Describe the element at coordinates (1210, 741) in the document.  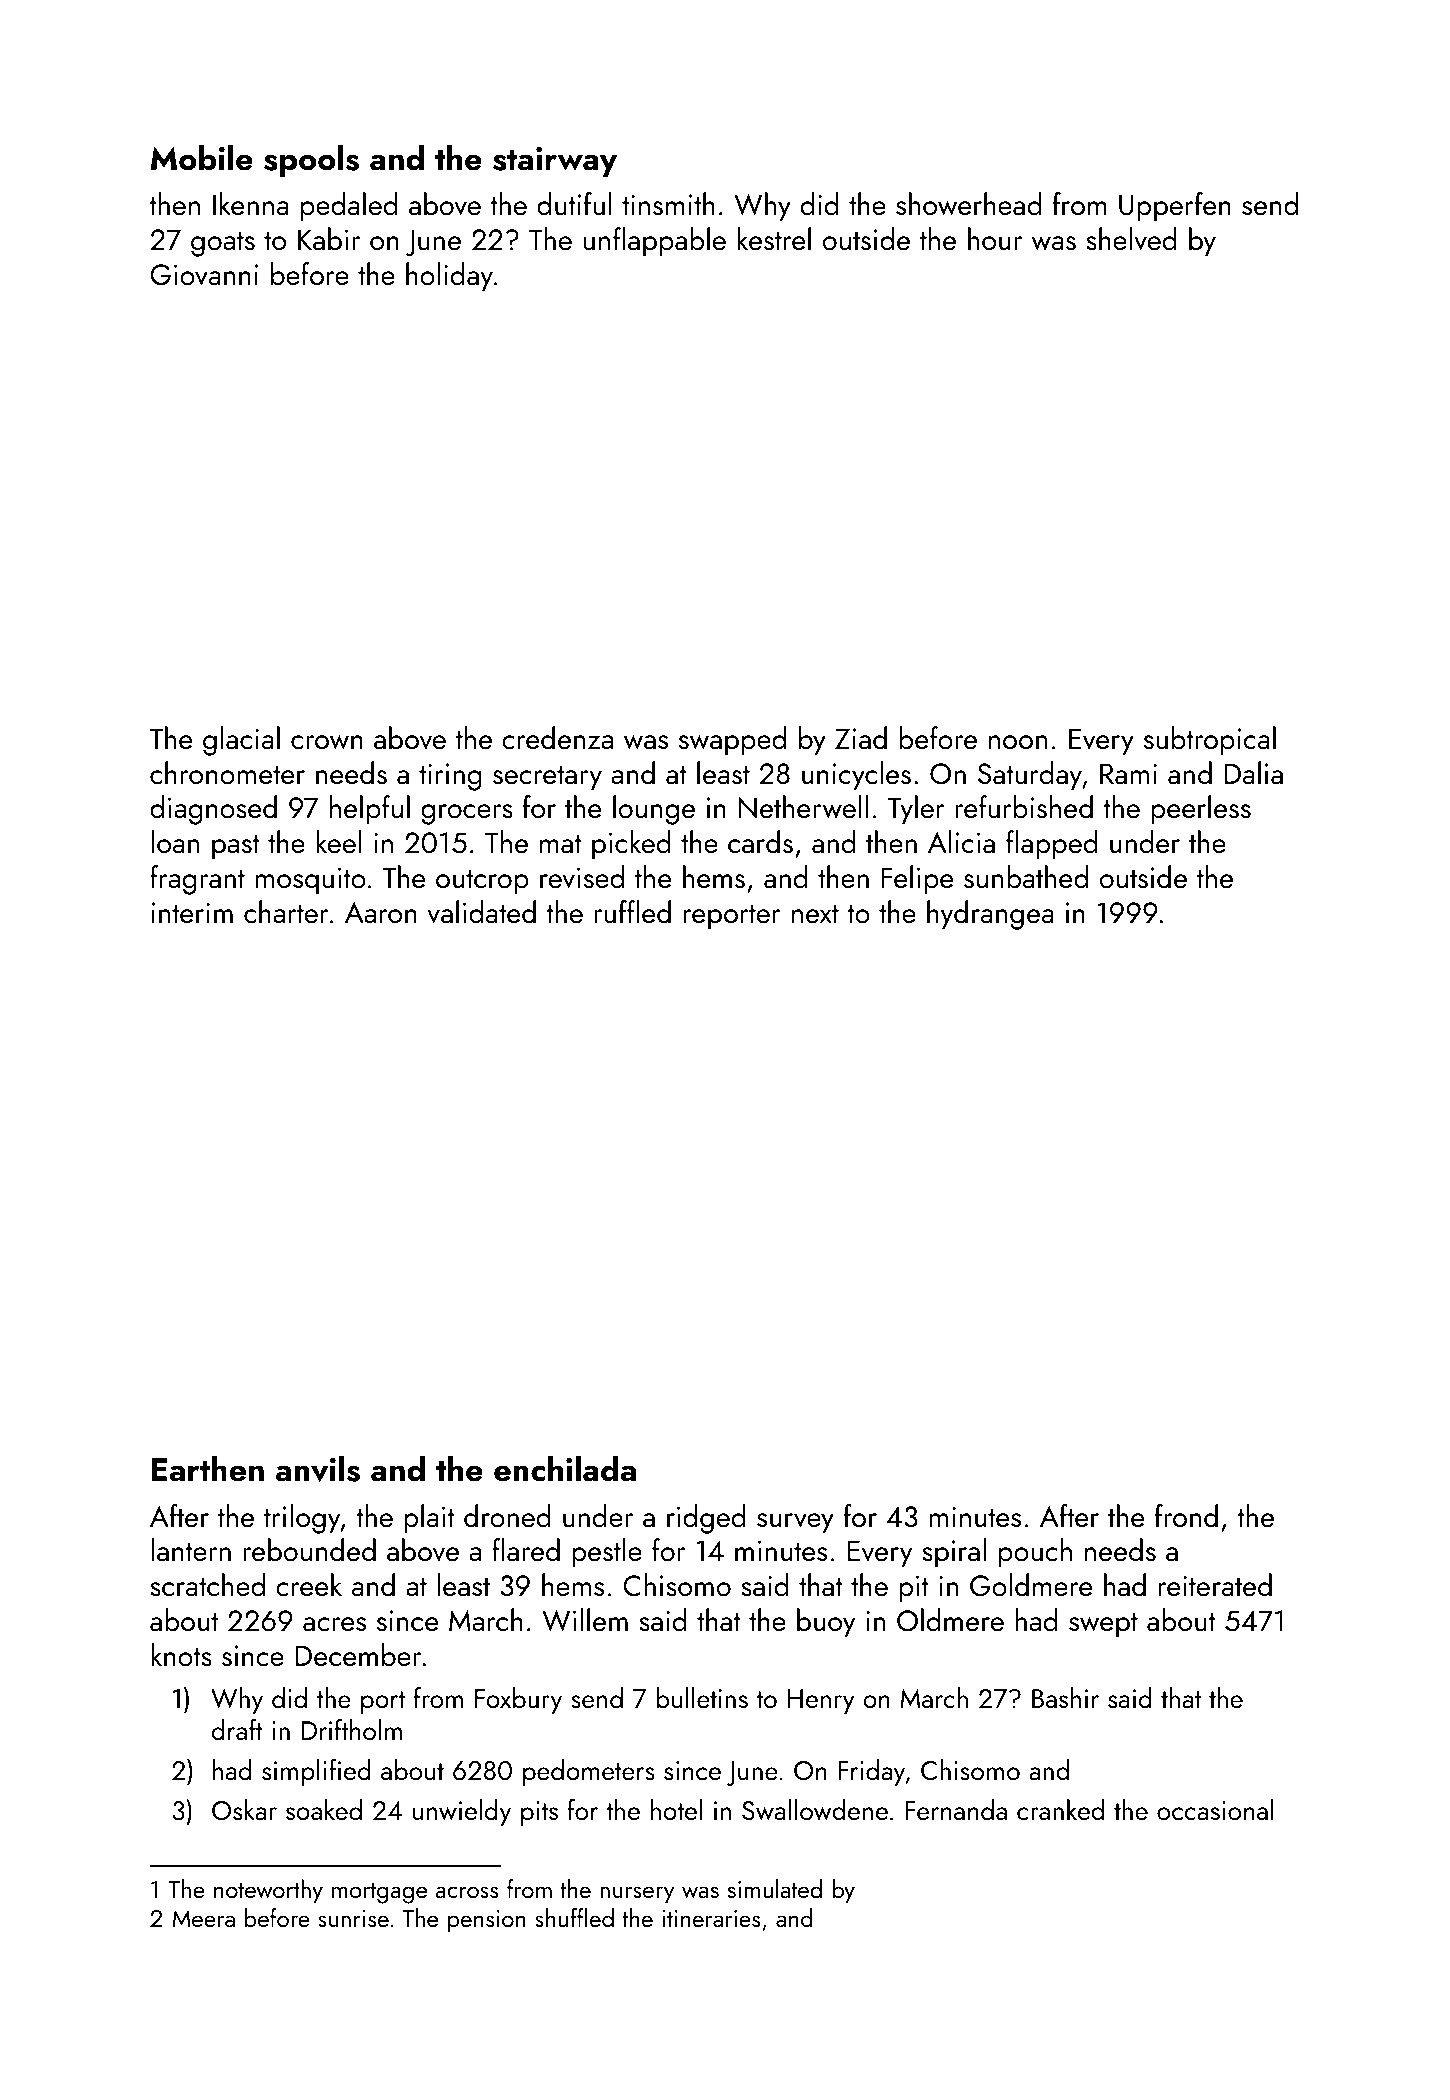
I see `subtropical` at that location.
